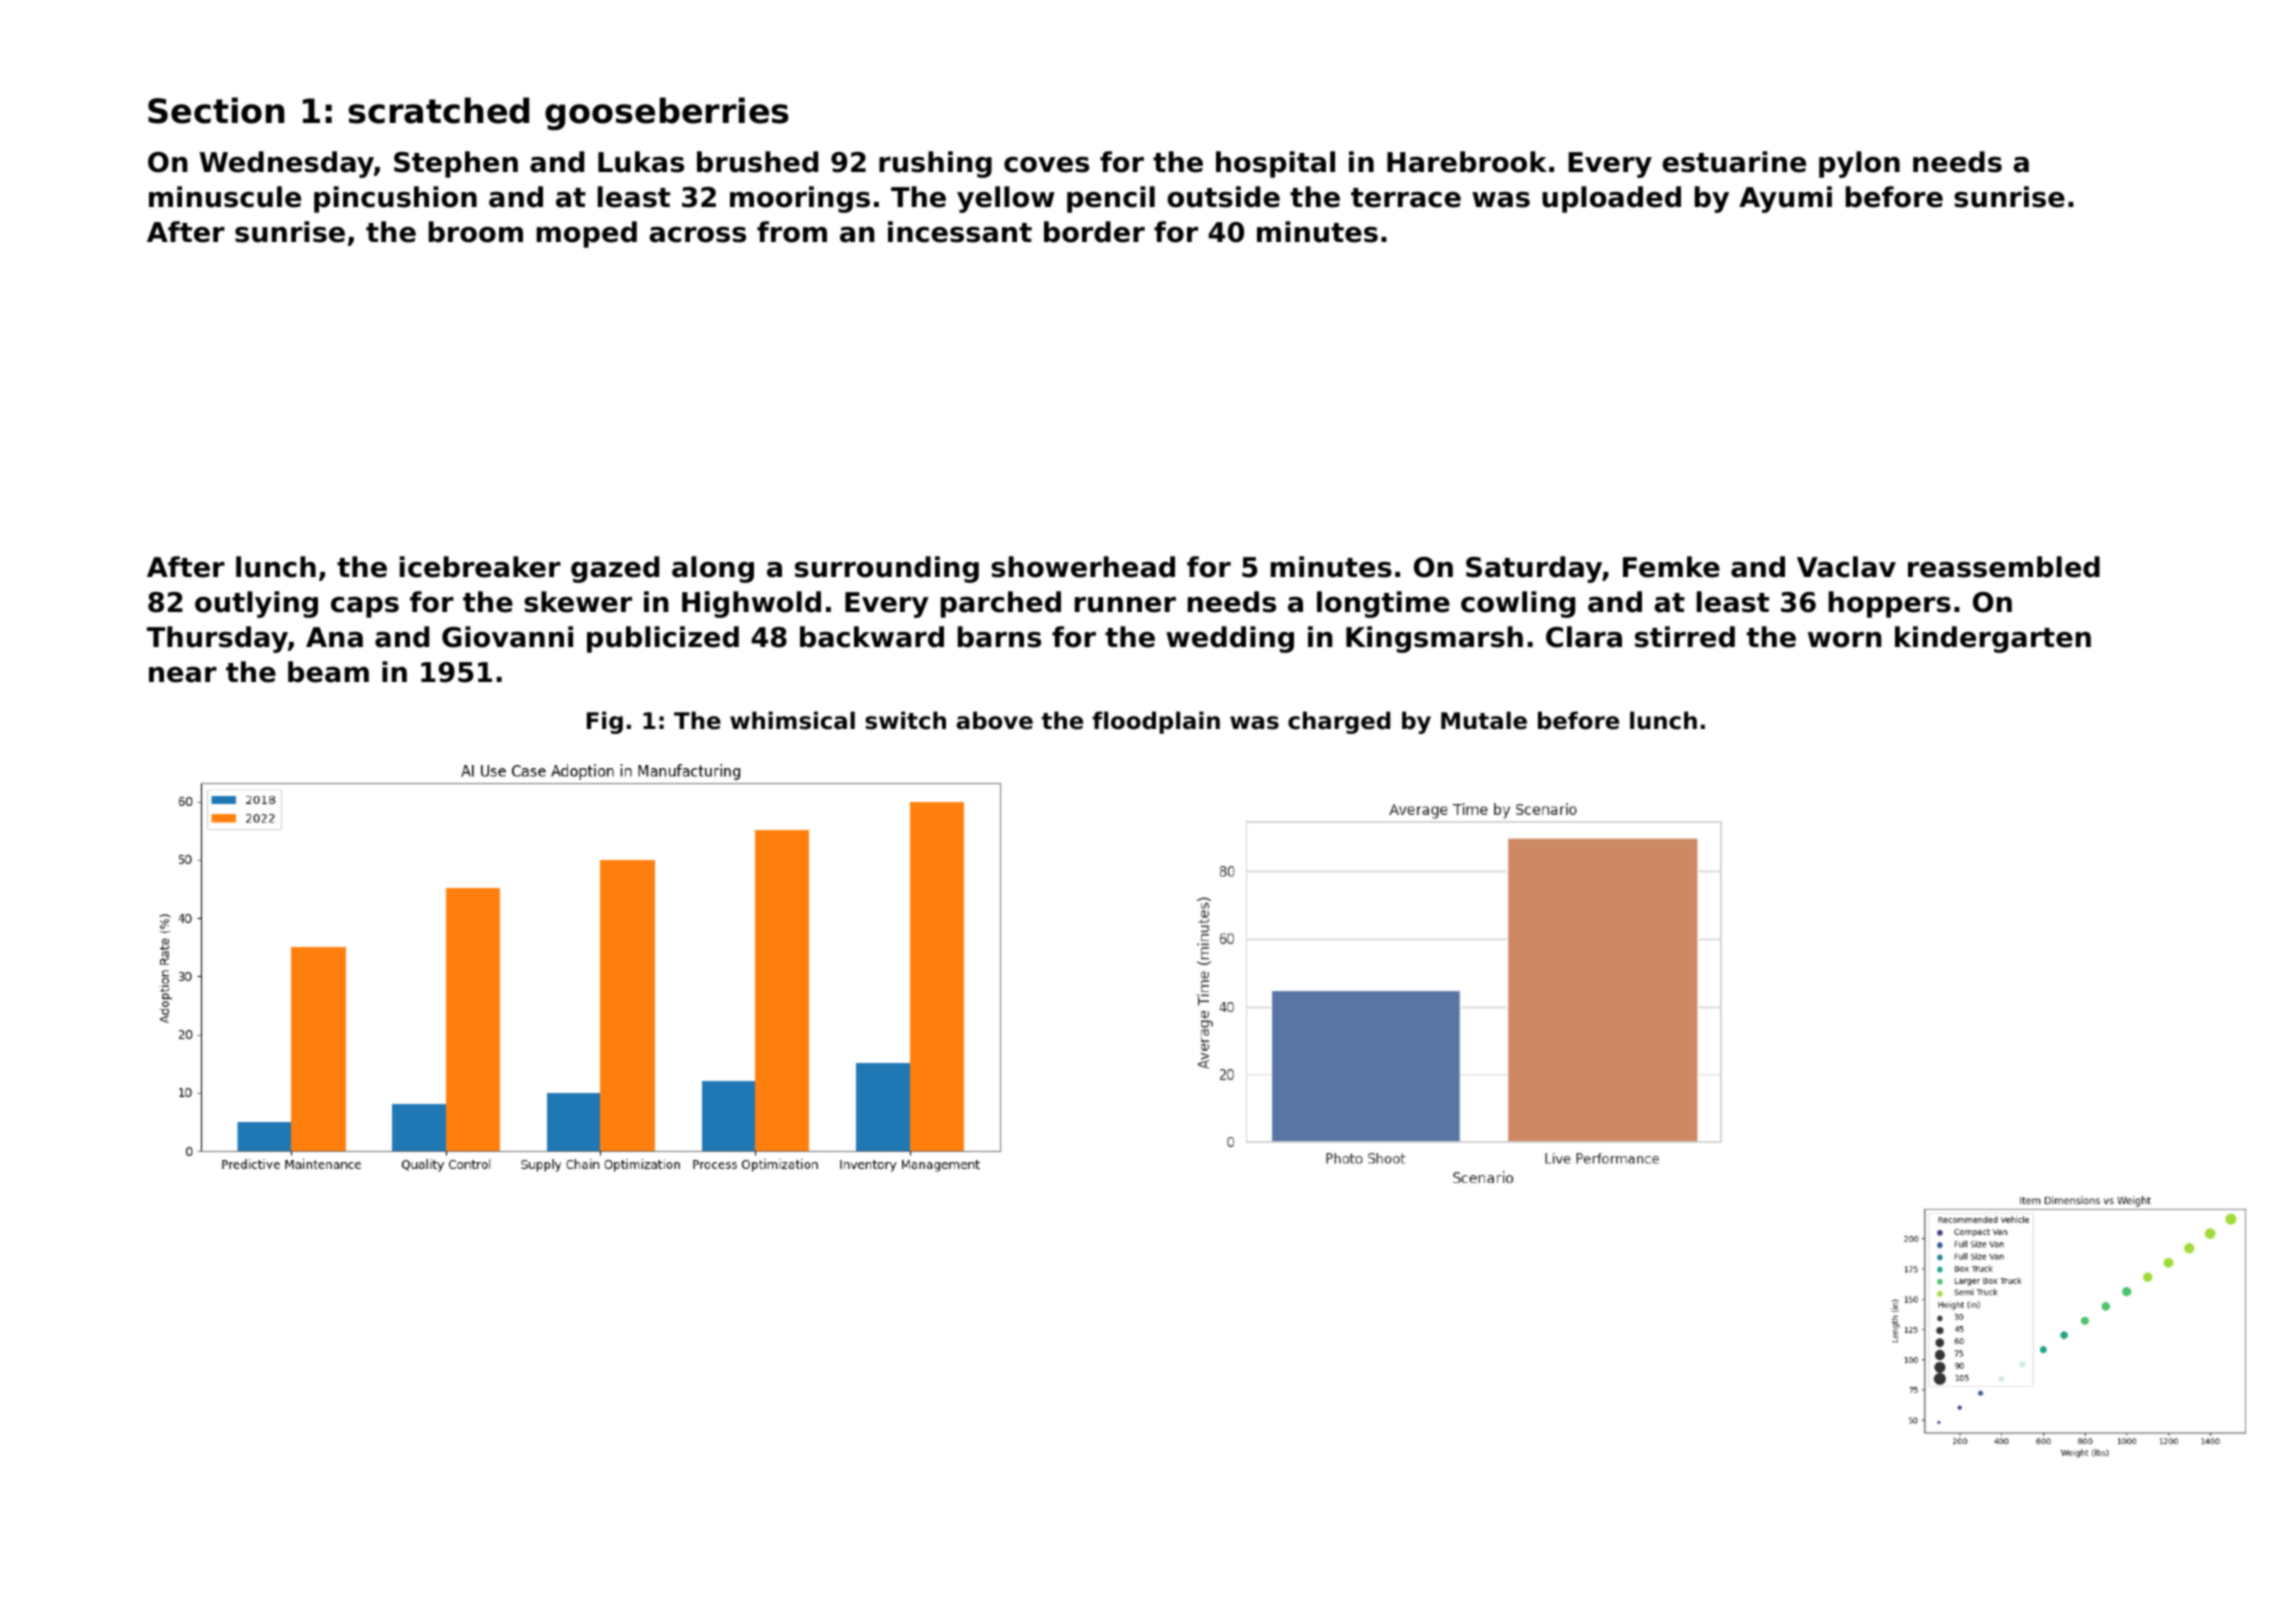  I want to click on reassembled, so click(2004, 567).
